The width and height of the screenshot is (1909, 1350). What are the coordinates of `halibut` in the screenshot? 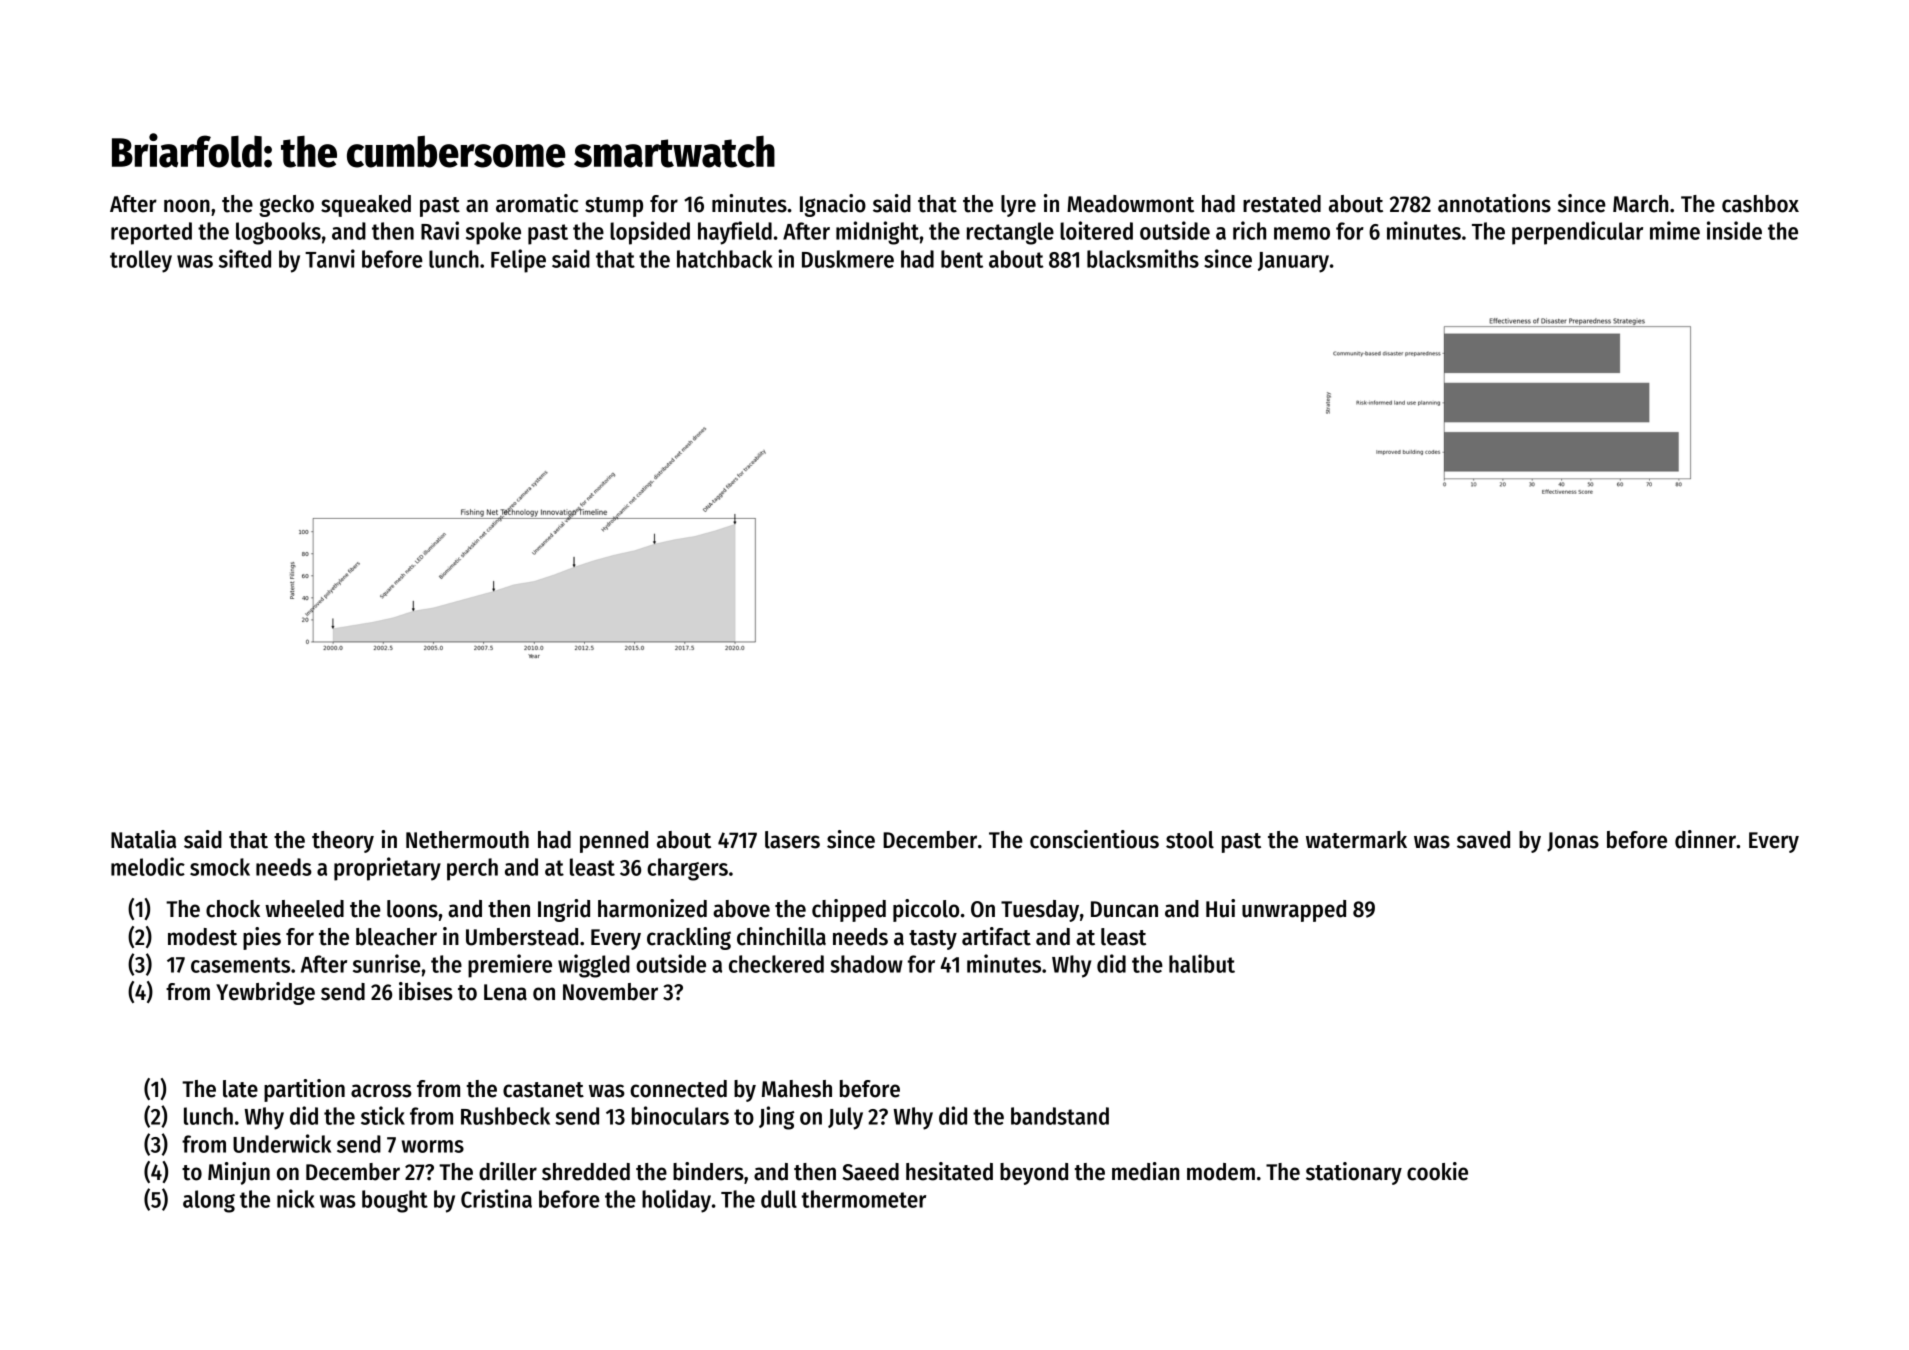 It's located at (1202, 963).
